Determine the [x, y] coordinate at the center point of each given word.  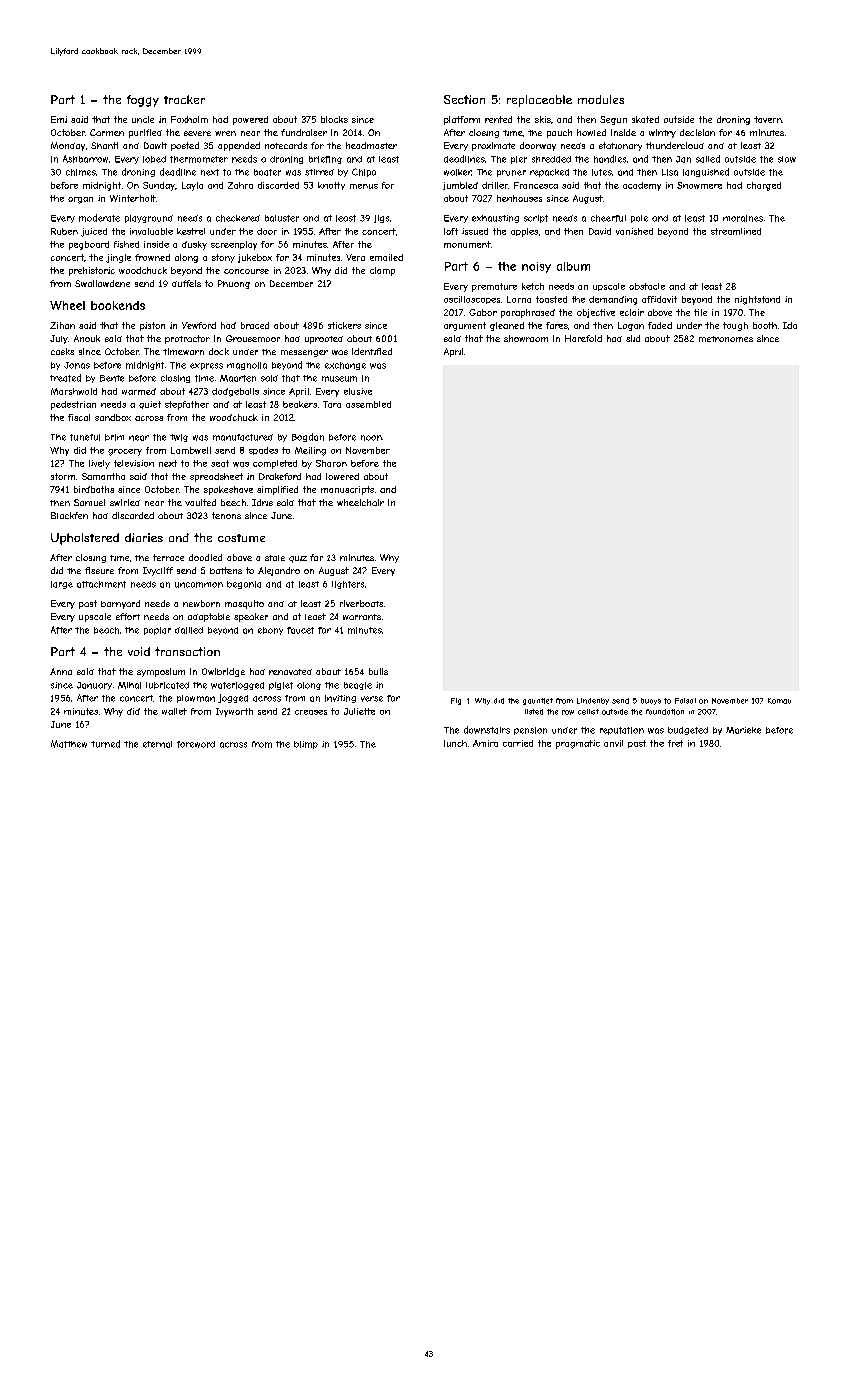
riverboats [361, 603]
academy [642, 186]
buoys [651, 701]
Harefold [583, 338]
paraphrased [528, 313]
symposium [161, 672]
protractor [187, 339]
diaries [144, 537]
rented [498, 119]
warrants [362, 617]
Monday [68, 146]
